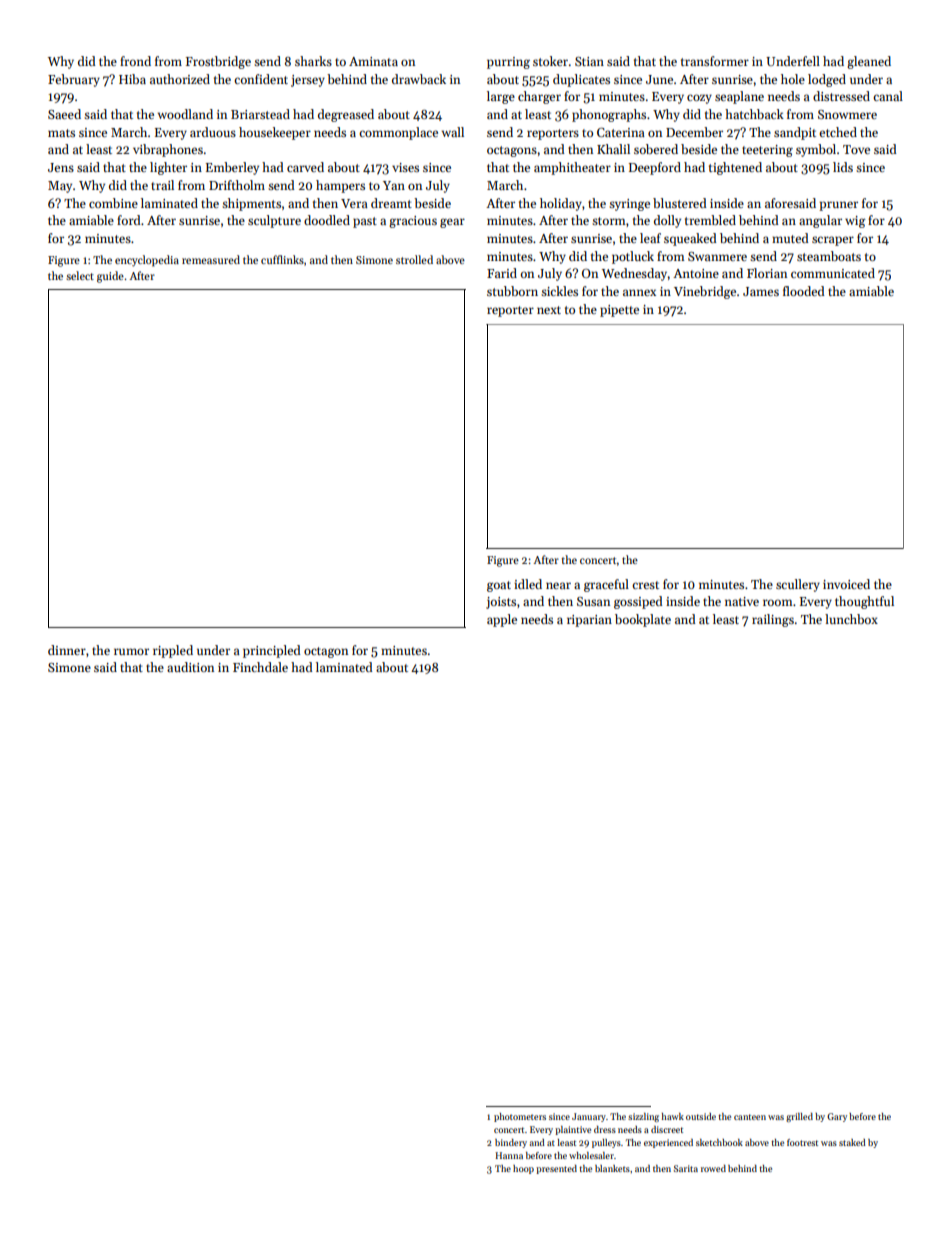  Describe the element at coordinates (509, 1155) in the document. I see `Hanna` at that location.
